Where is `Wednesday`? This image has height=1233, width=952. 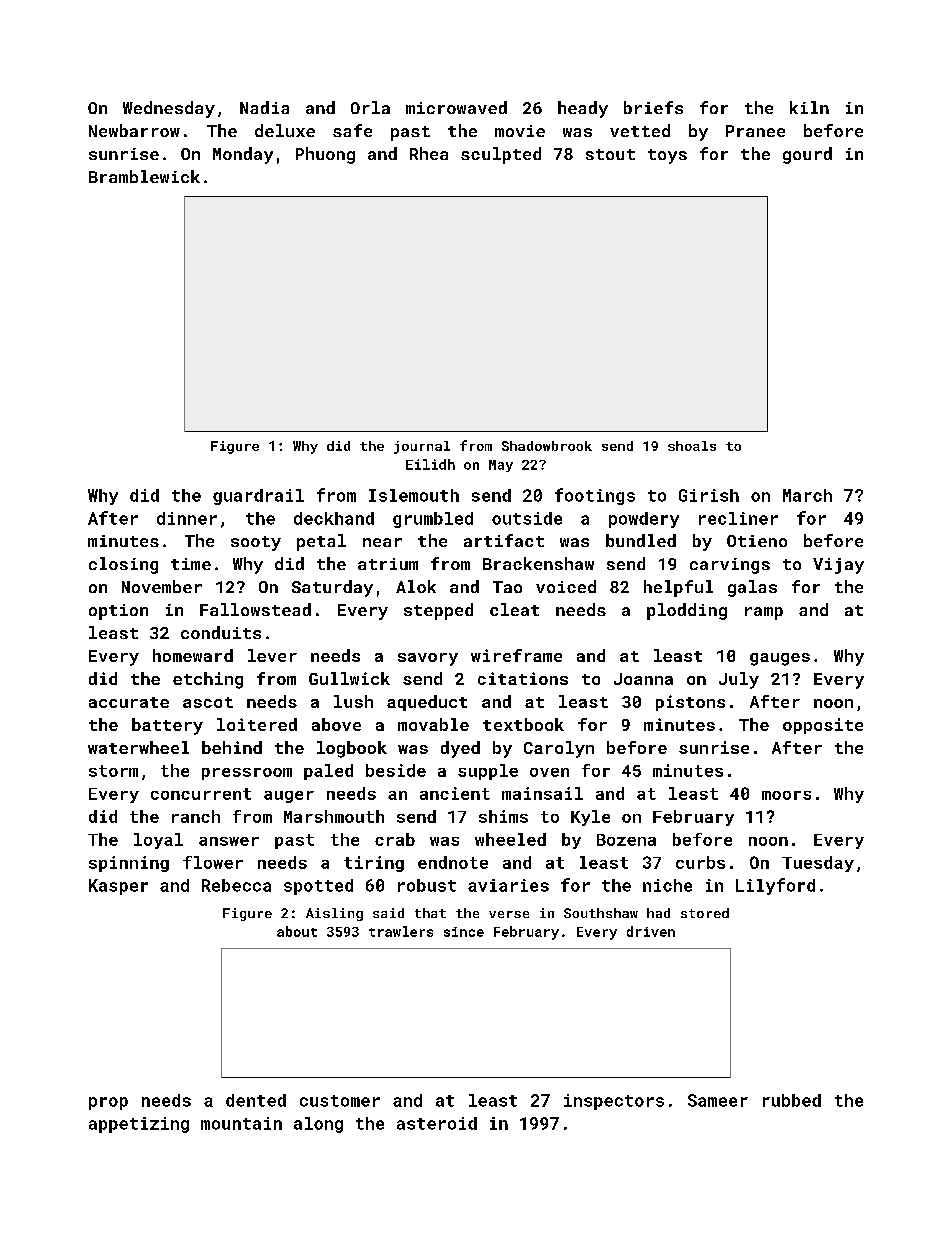
Wednesday is located at coordinates (169, 109).
